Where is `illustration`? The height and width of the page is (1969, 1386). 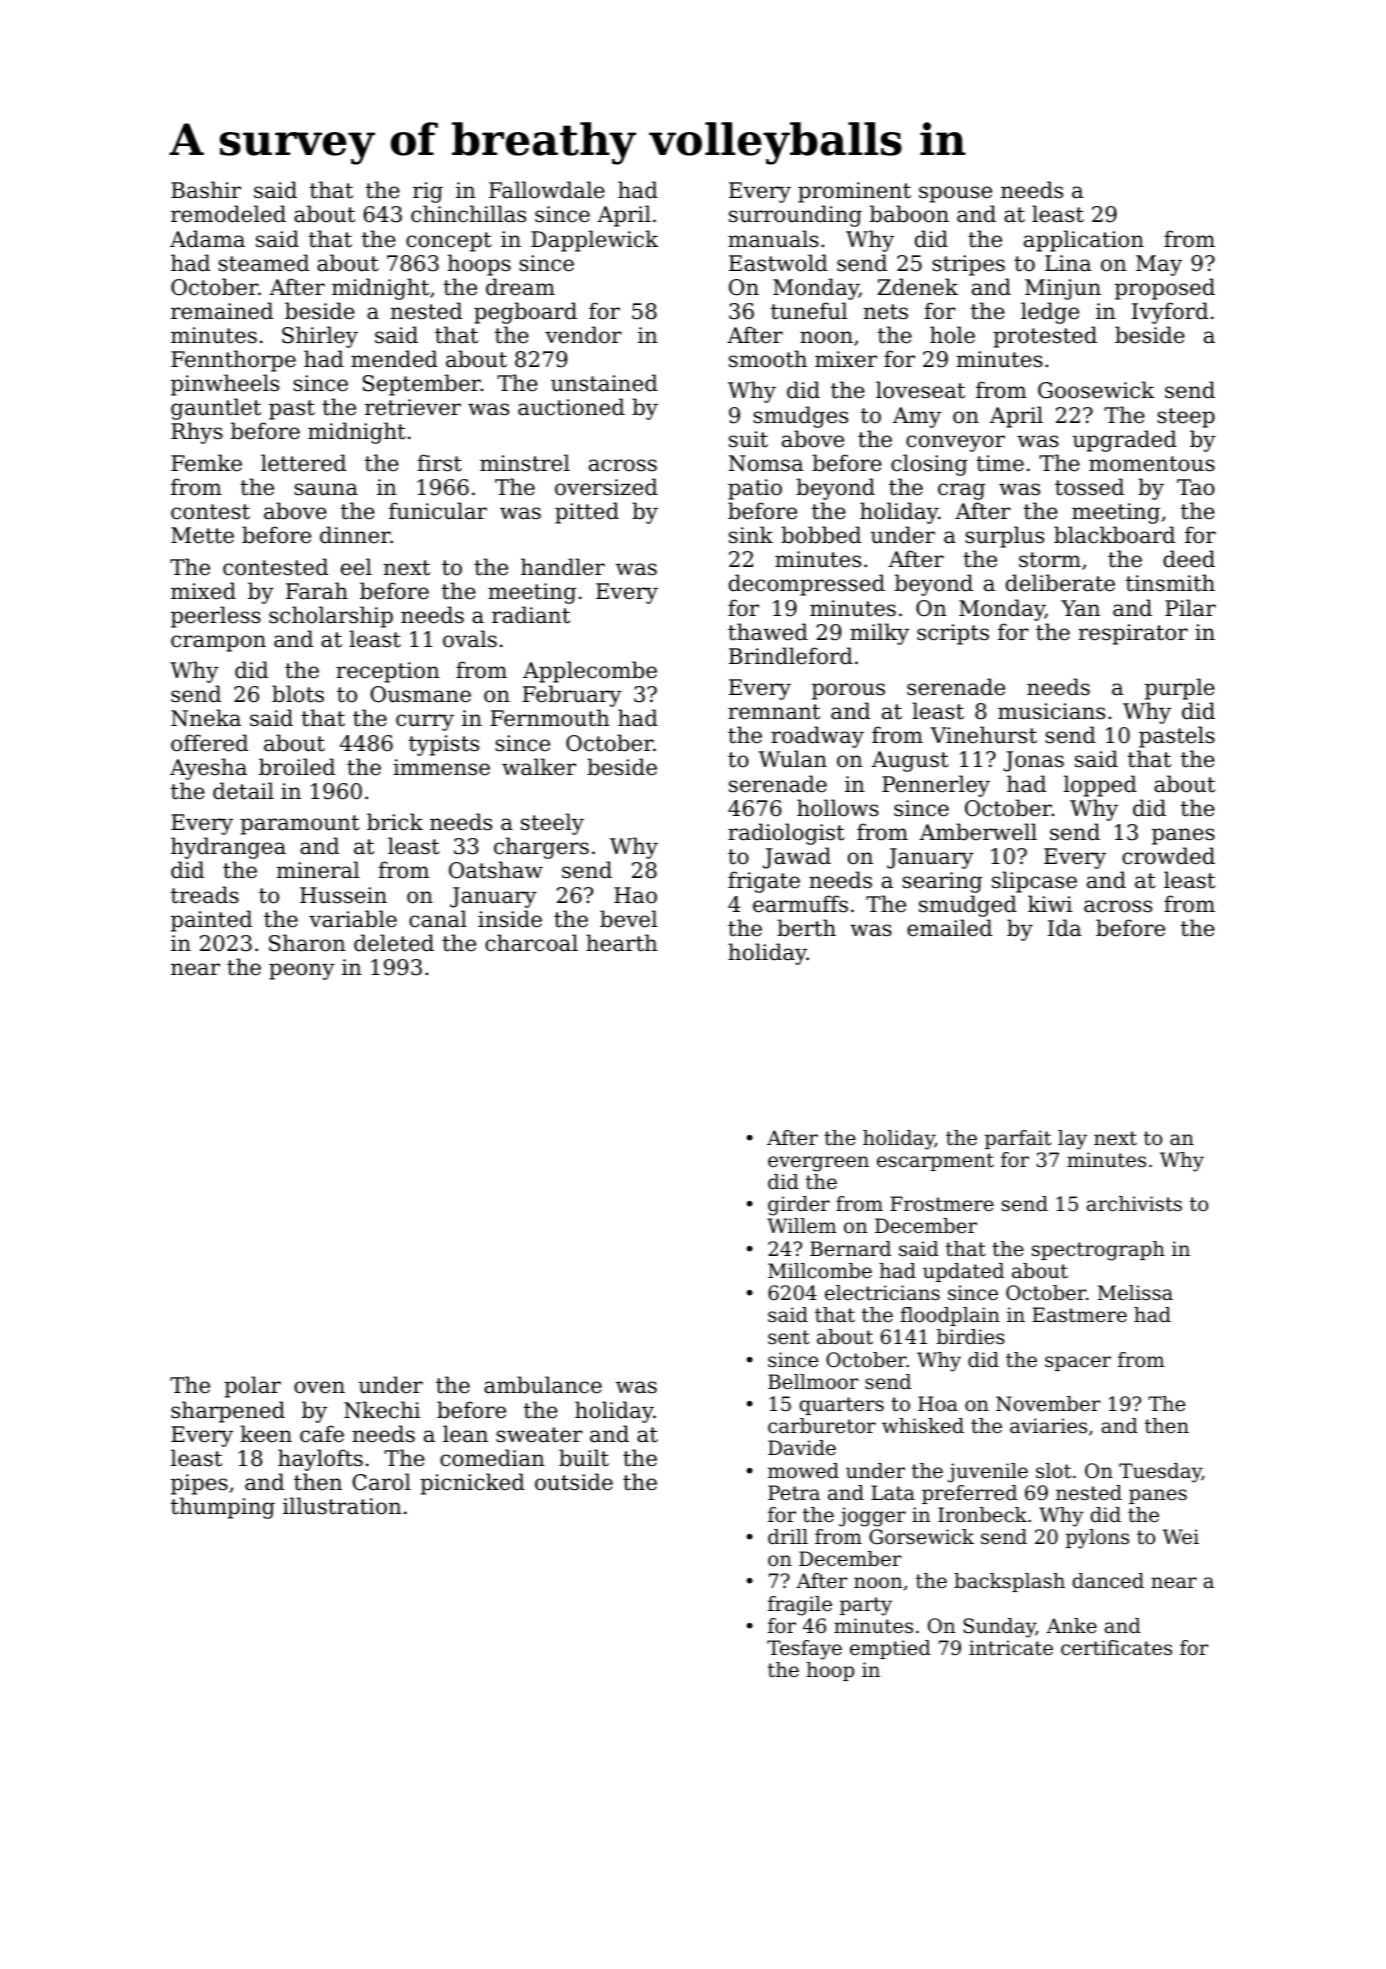 illustration is located at coordinates (342, 1506).
